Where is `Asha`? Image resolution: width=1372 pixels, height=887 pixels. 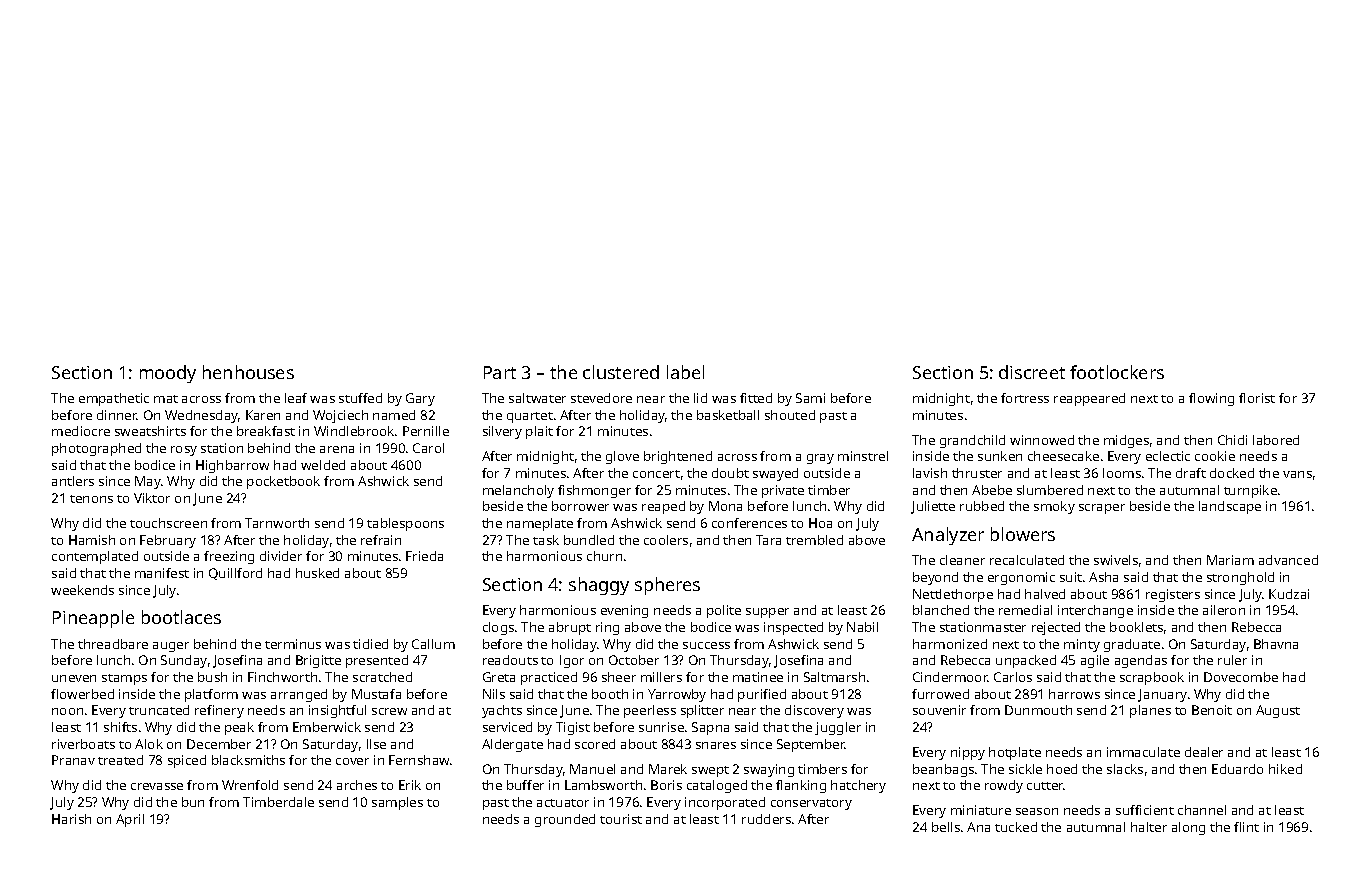
Asha is located at coordinates (1103, 577).
